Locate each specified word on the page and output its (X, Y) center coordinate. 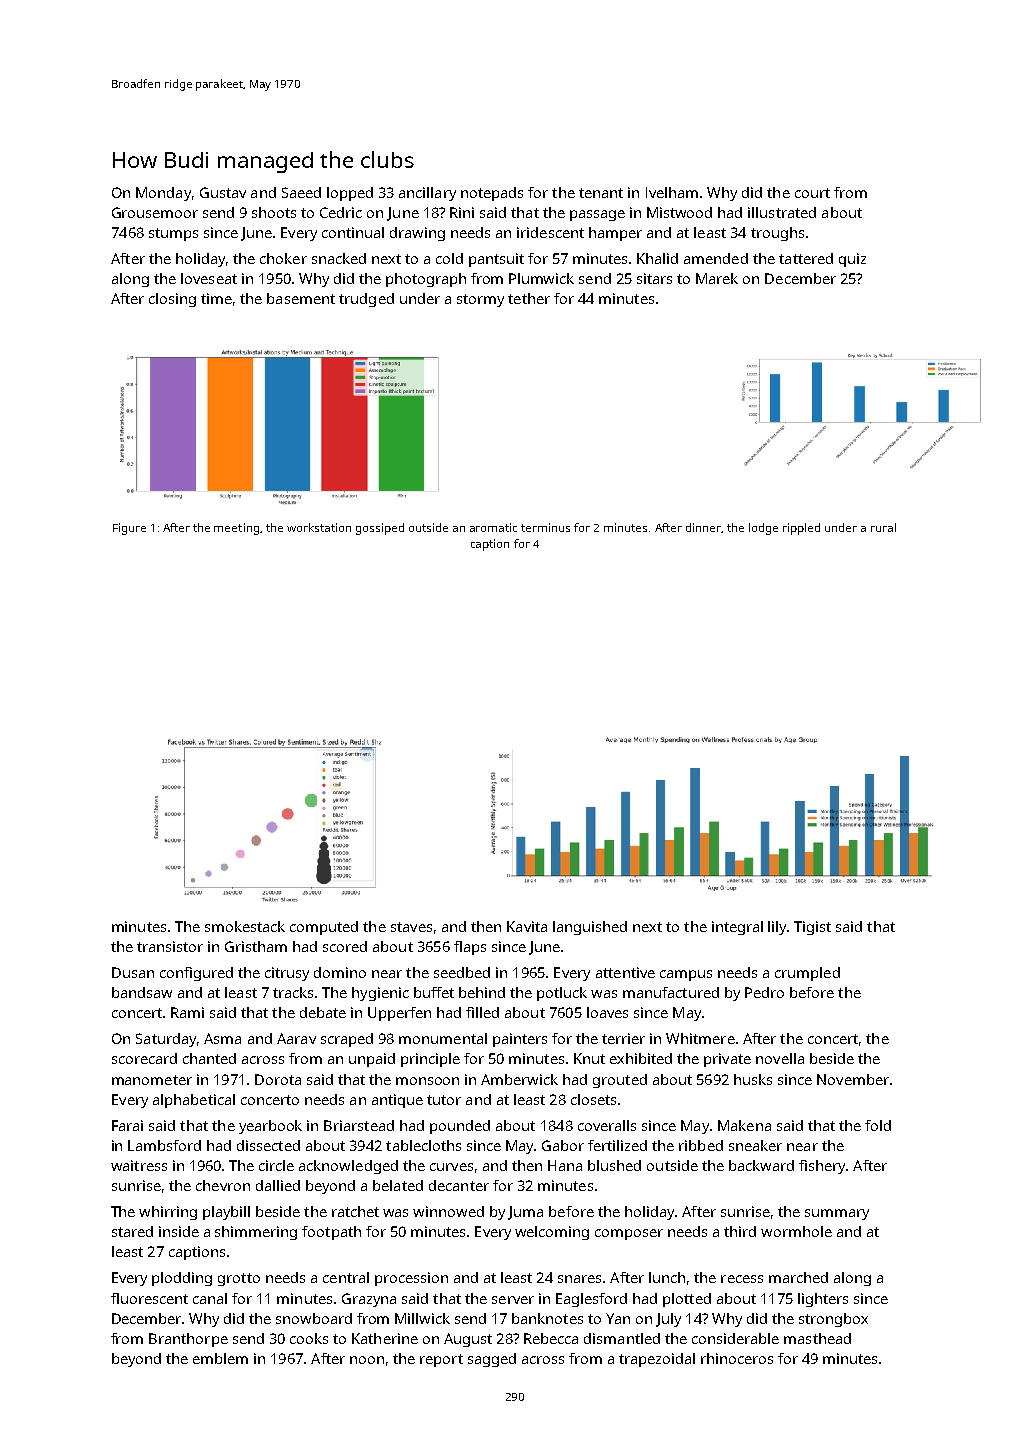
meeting (236, 529)
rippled (801, 529)
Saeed (301, 192)
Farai (127, 1125)
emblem (220, 1358)
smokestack (245, 926)
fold (878, 1125)
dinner (703, 527)
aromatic (493, 527)
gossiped (380, 529)
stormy (480, 300)
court (812, 193)
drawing (417, 234)
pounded (460, 1127)
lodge (763, 529)
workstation (319, 527)
